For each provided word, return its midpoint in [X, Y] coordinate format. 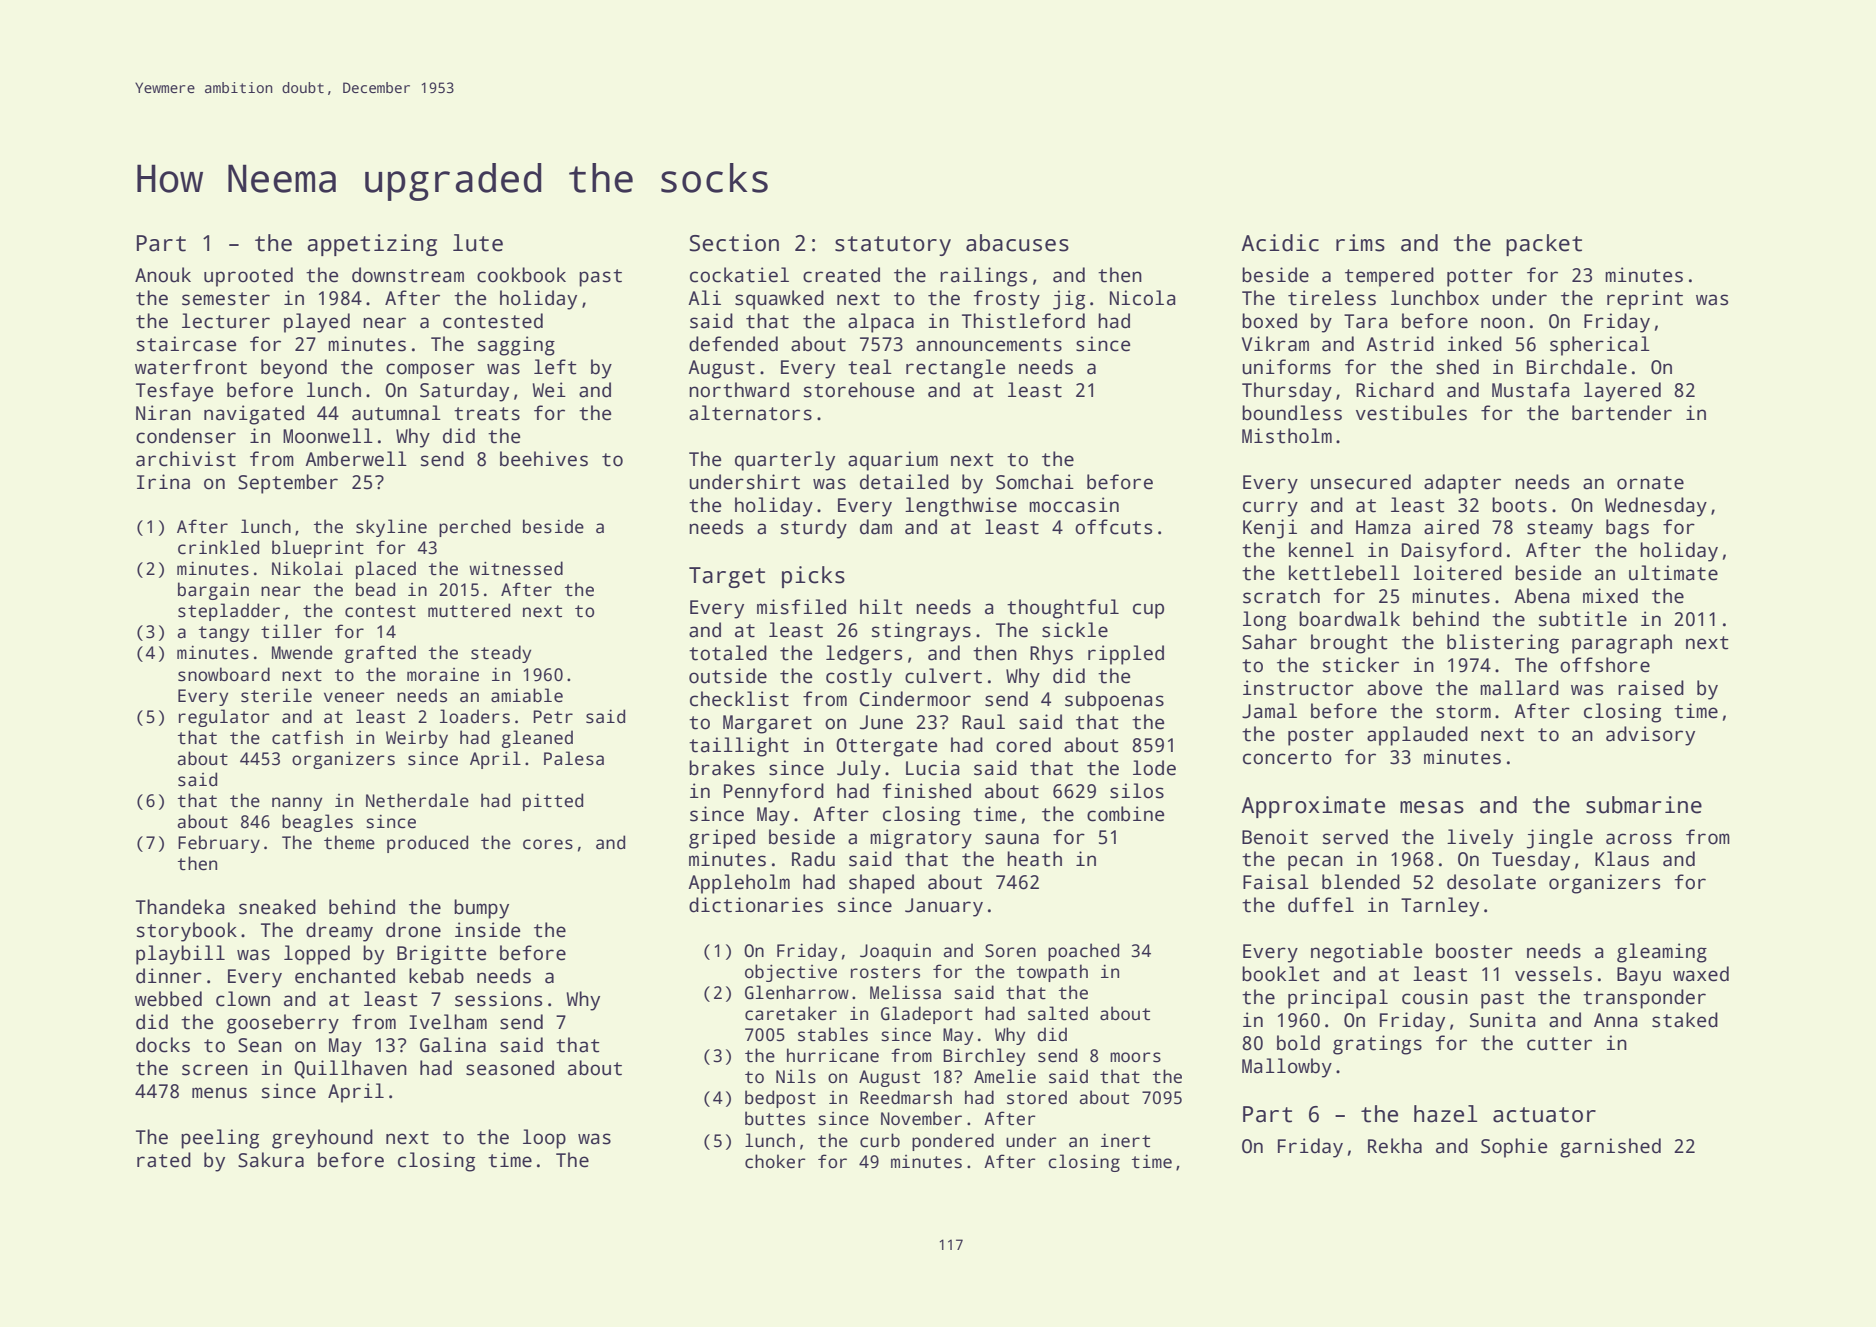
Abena [1542, 596]
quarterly [785, 461]
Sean [260, 1045]
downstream [408, 275]
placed [386, 570]
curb [880, 1140]
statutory [893, 246]
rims [1360, 243]
